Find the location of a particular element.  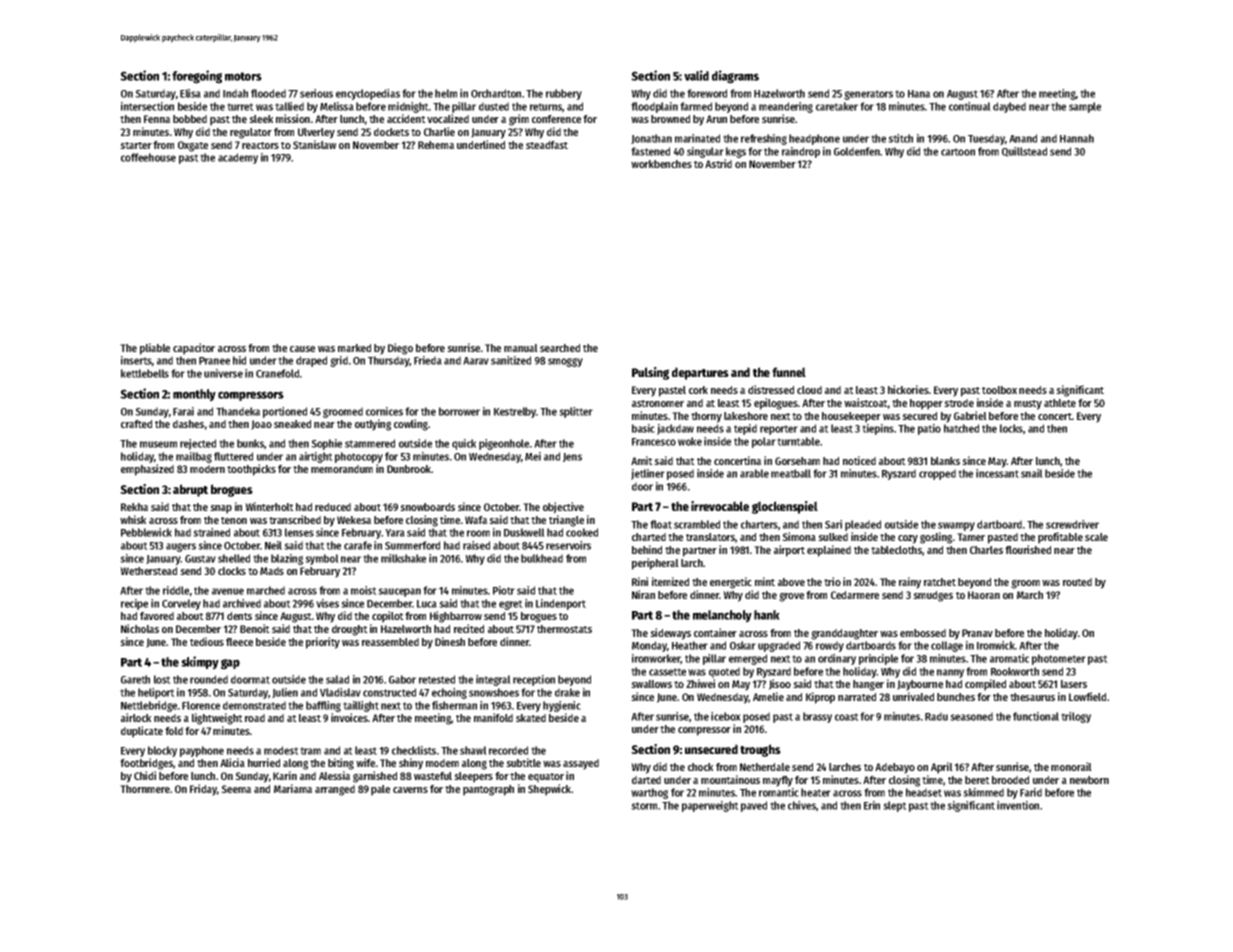

storm is located at coordinates (644, 806).
